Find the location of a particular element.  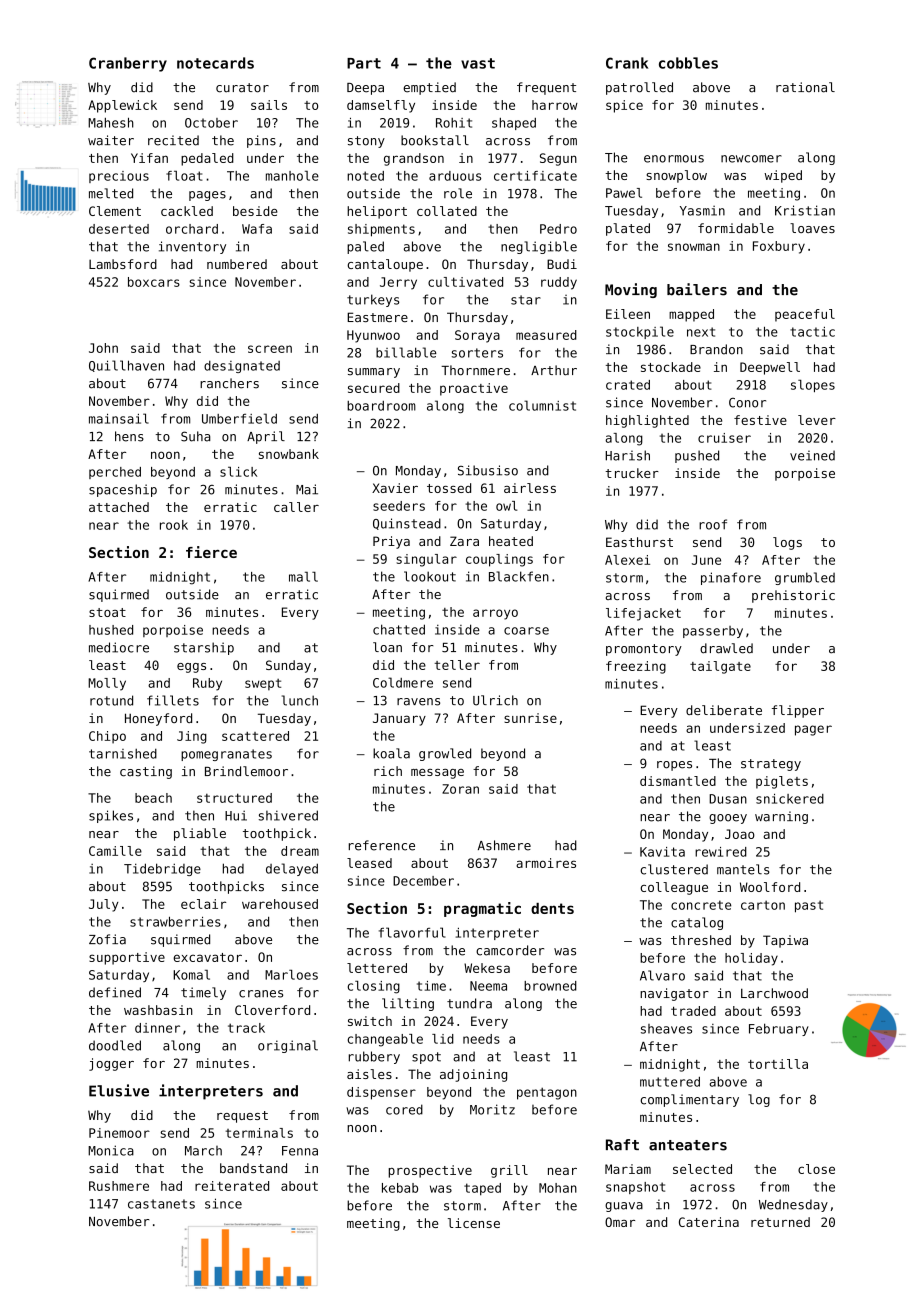

Elusive is located at coordinates (119, 1090).
